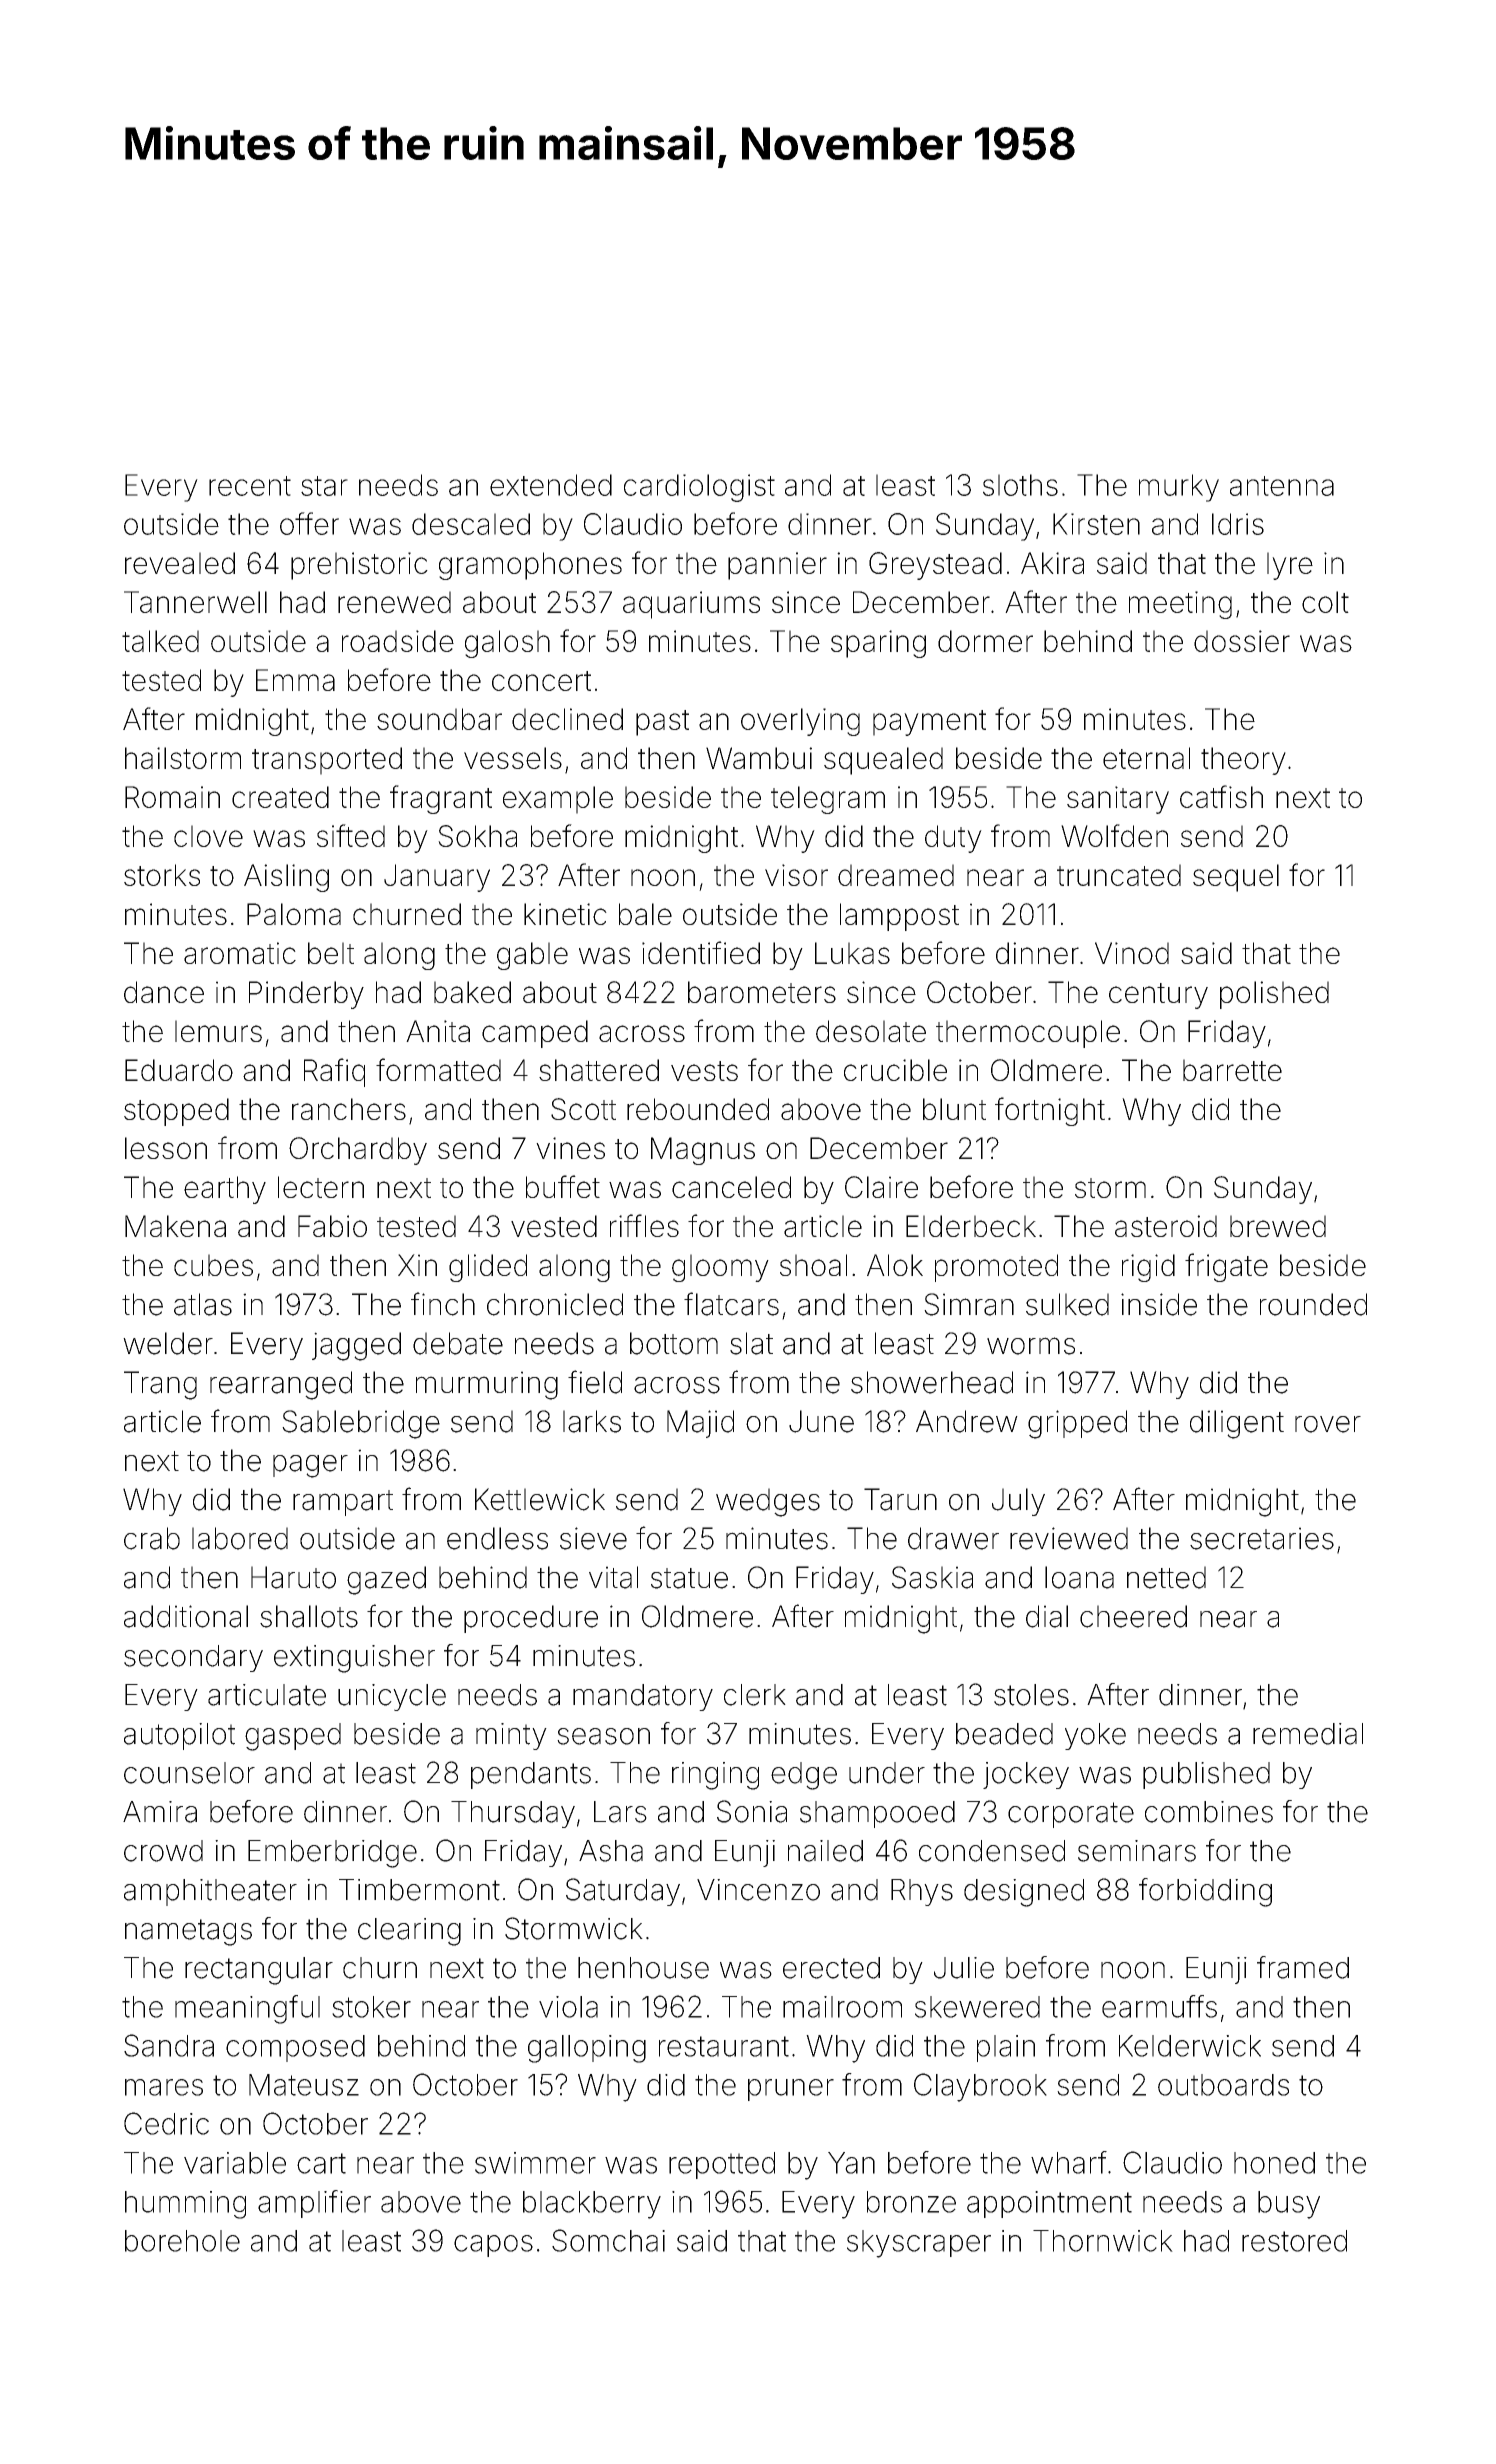  What do you see at coordinates (877, 1814) in the document?
I see `shampooed` at bounding box center [877, 1814].
